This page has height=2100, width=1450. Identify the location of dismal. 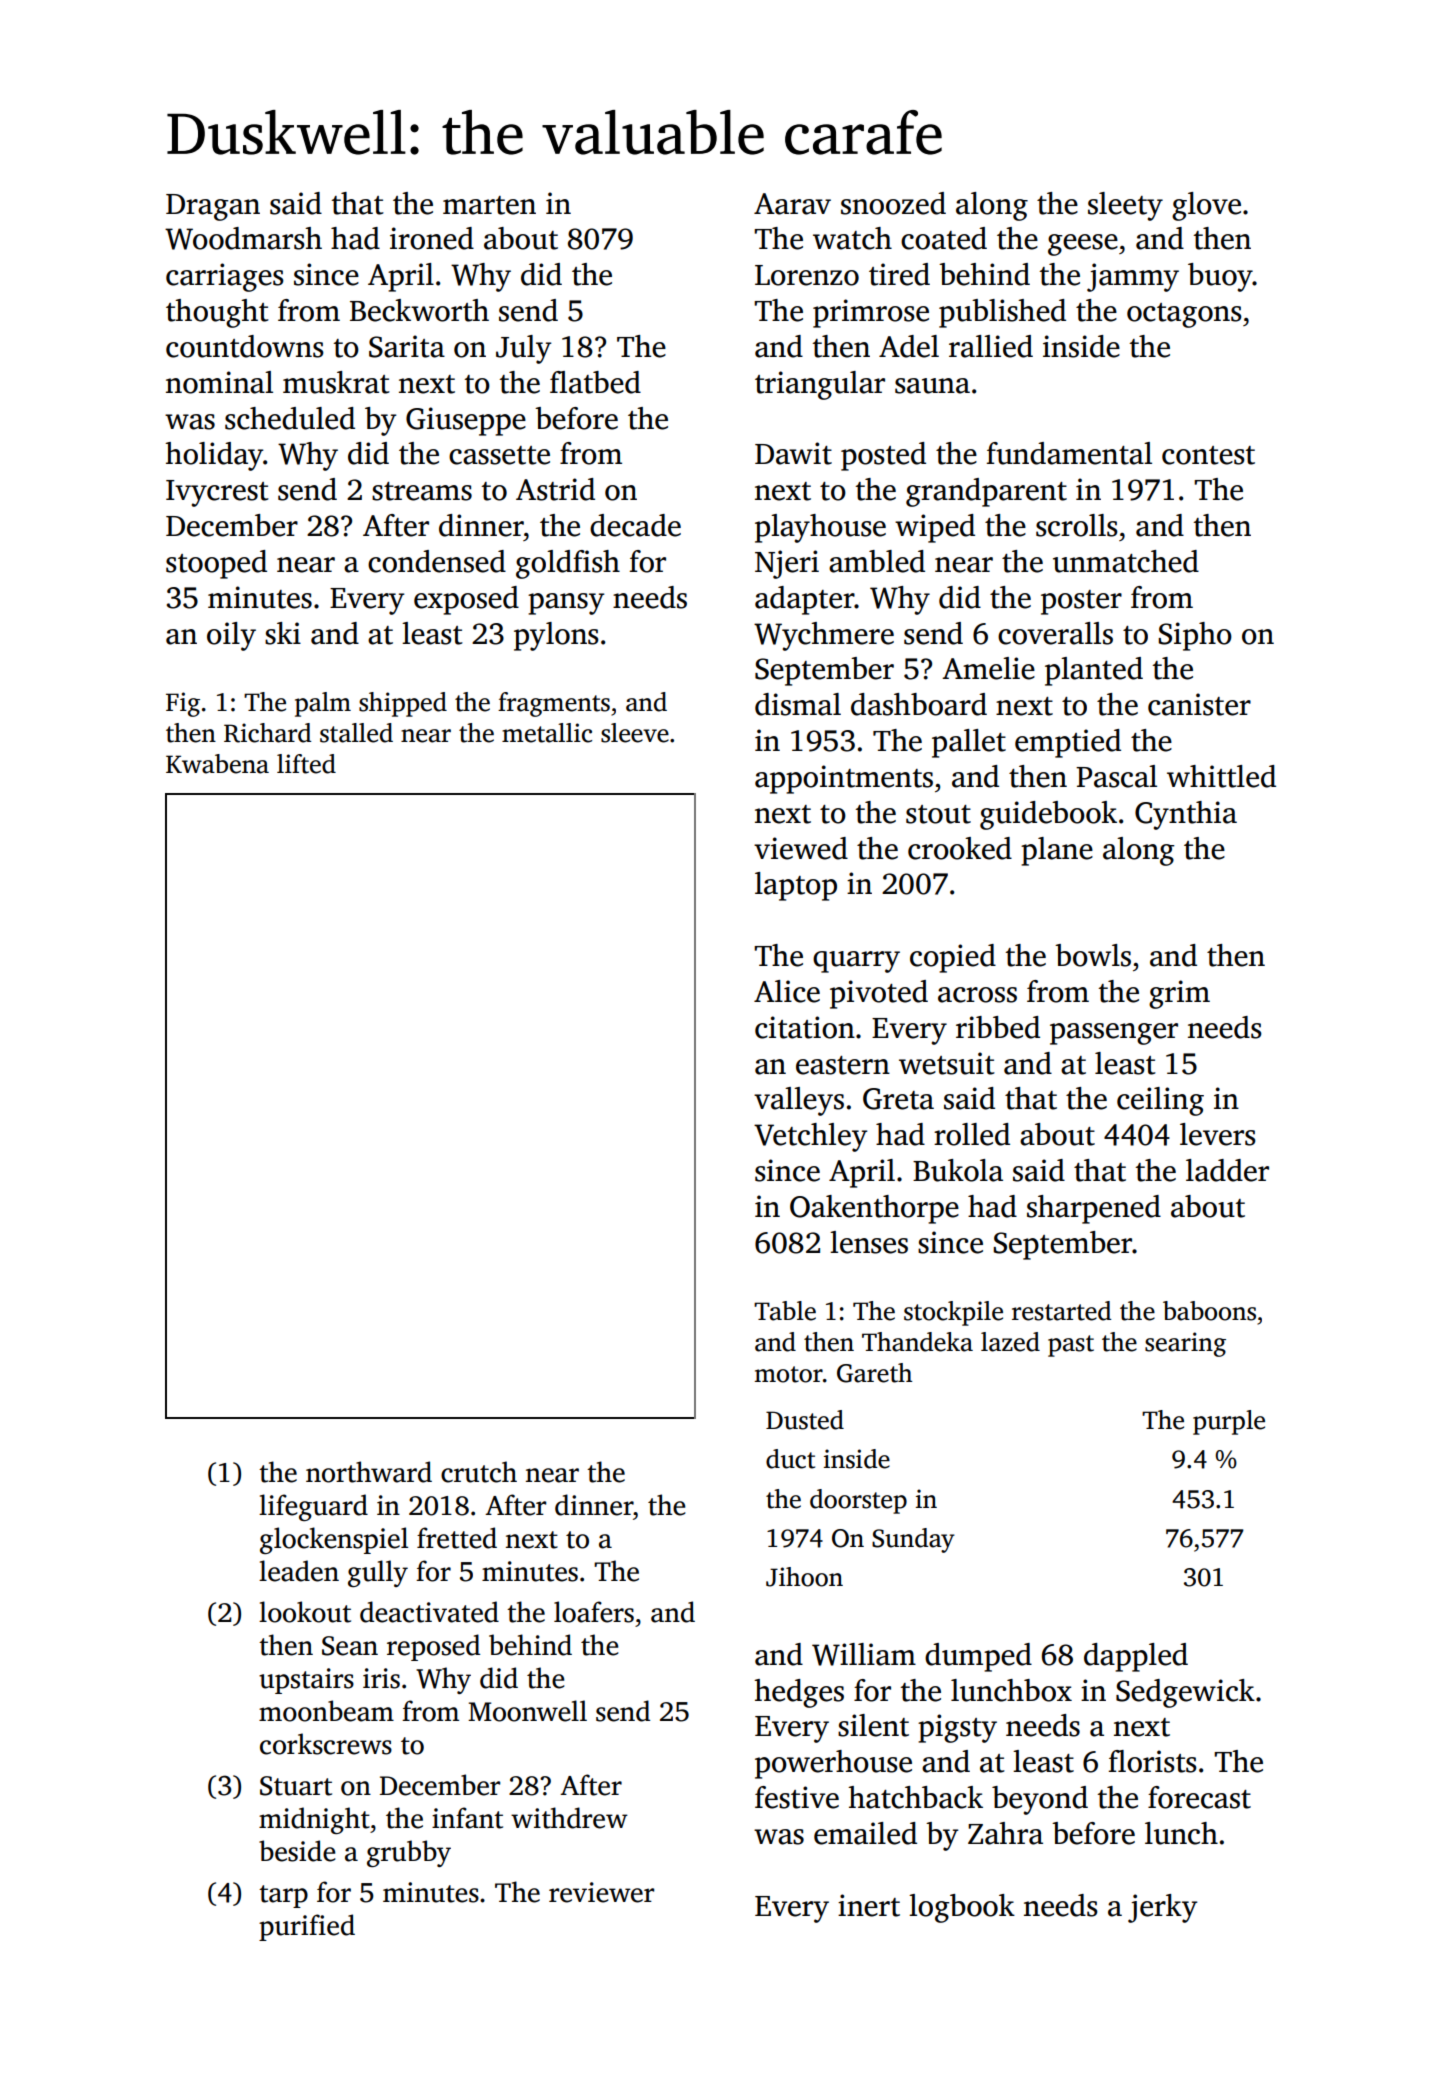
(798, 704).
